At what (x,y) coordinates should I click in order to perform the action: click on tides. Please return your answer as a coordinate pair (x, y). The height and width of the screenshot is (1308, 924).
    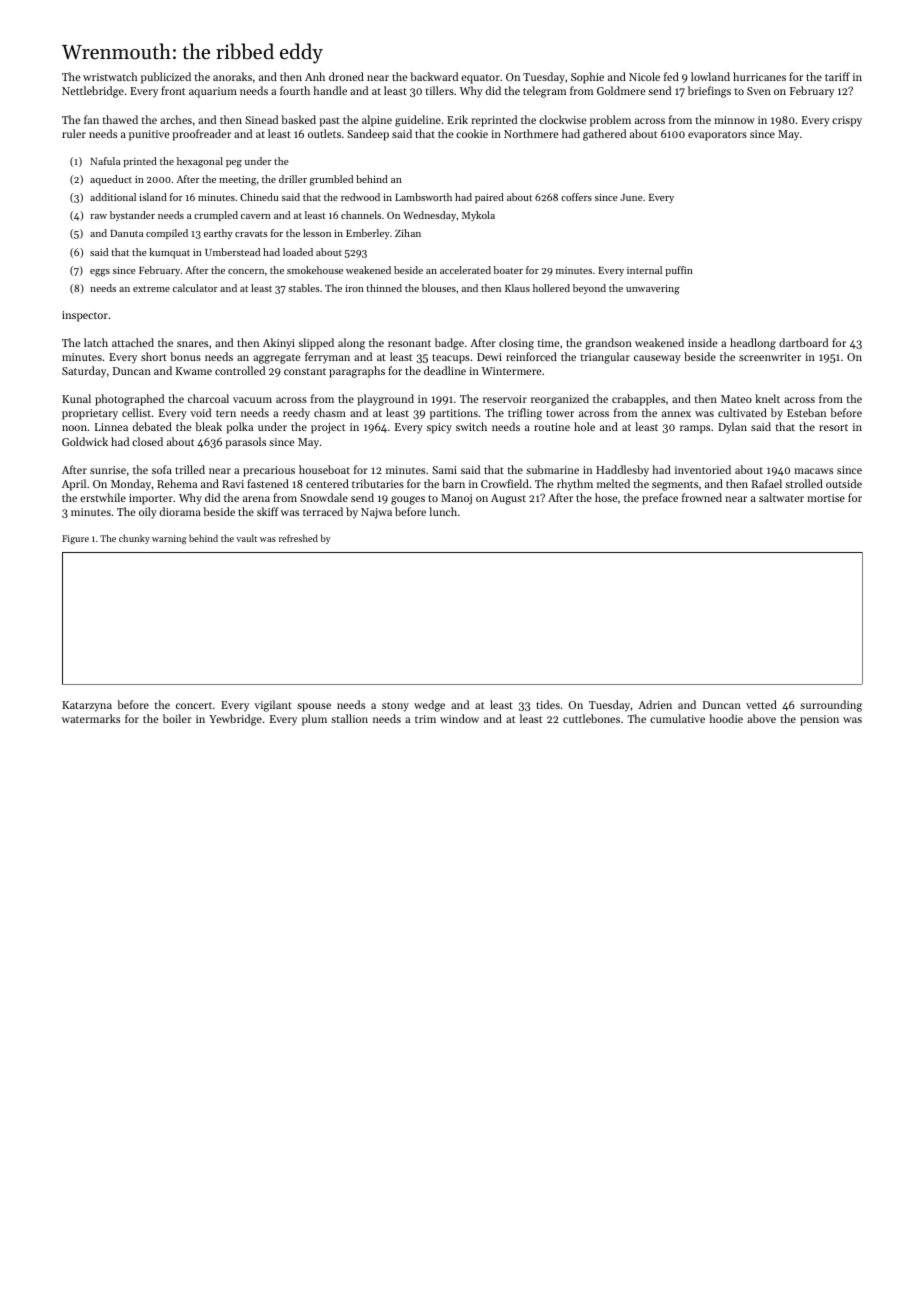
    Looking at the image, I should click on (548, 704).
